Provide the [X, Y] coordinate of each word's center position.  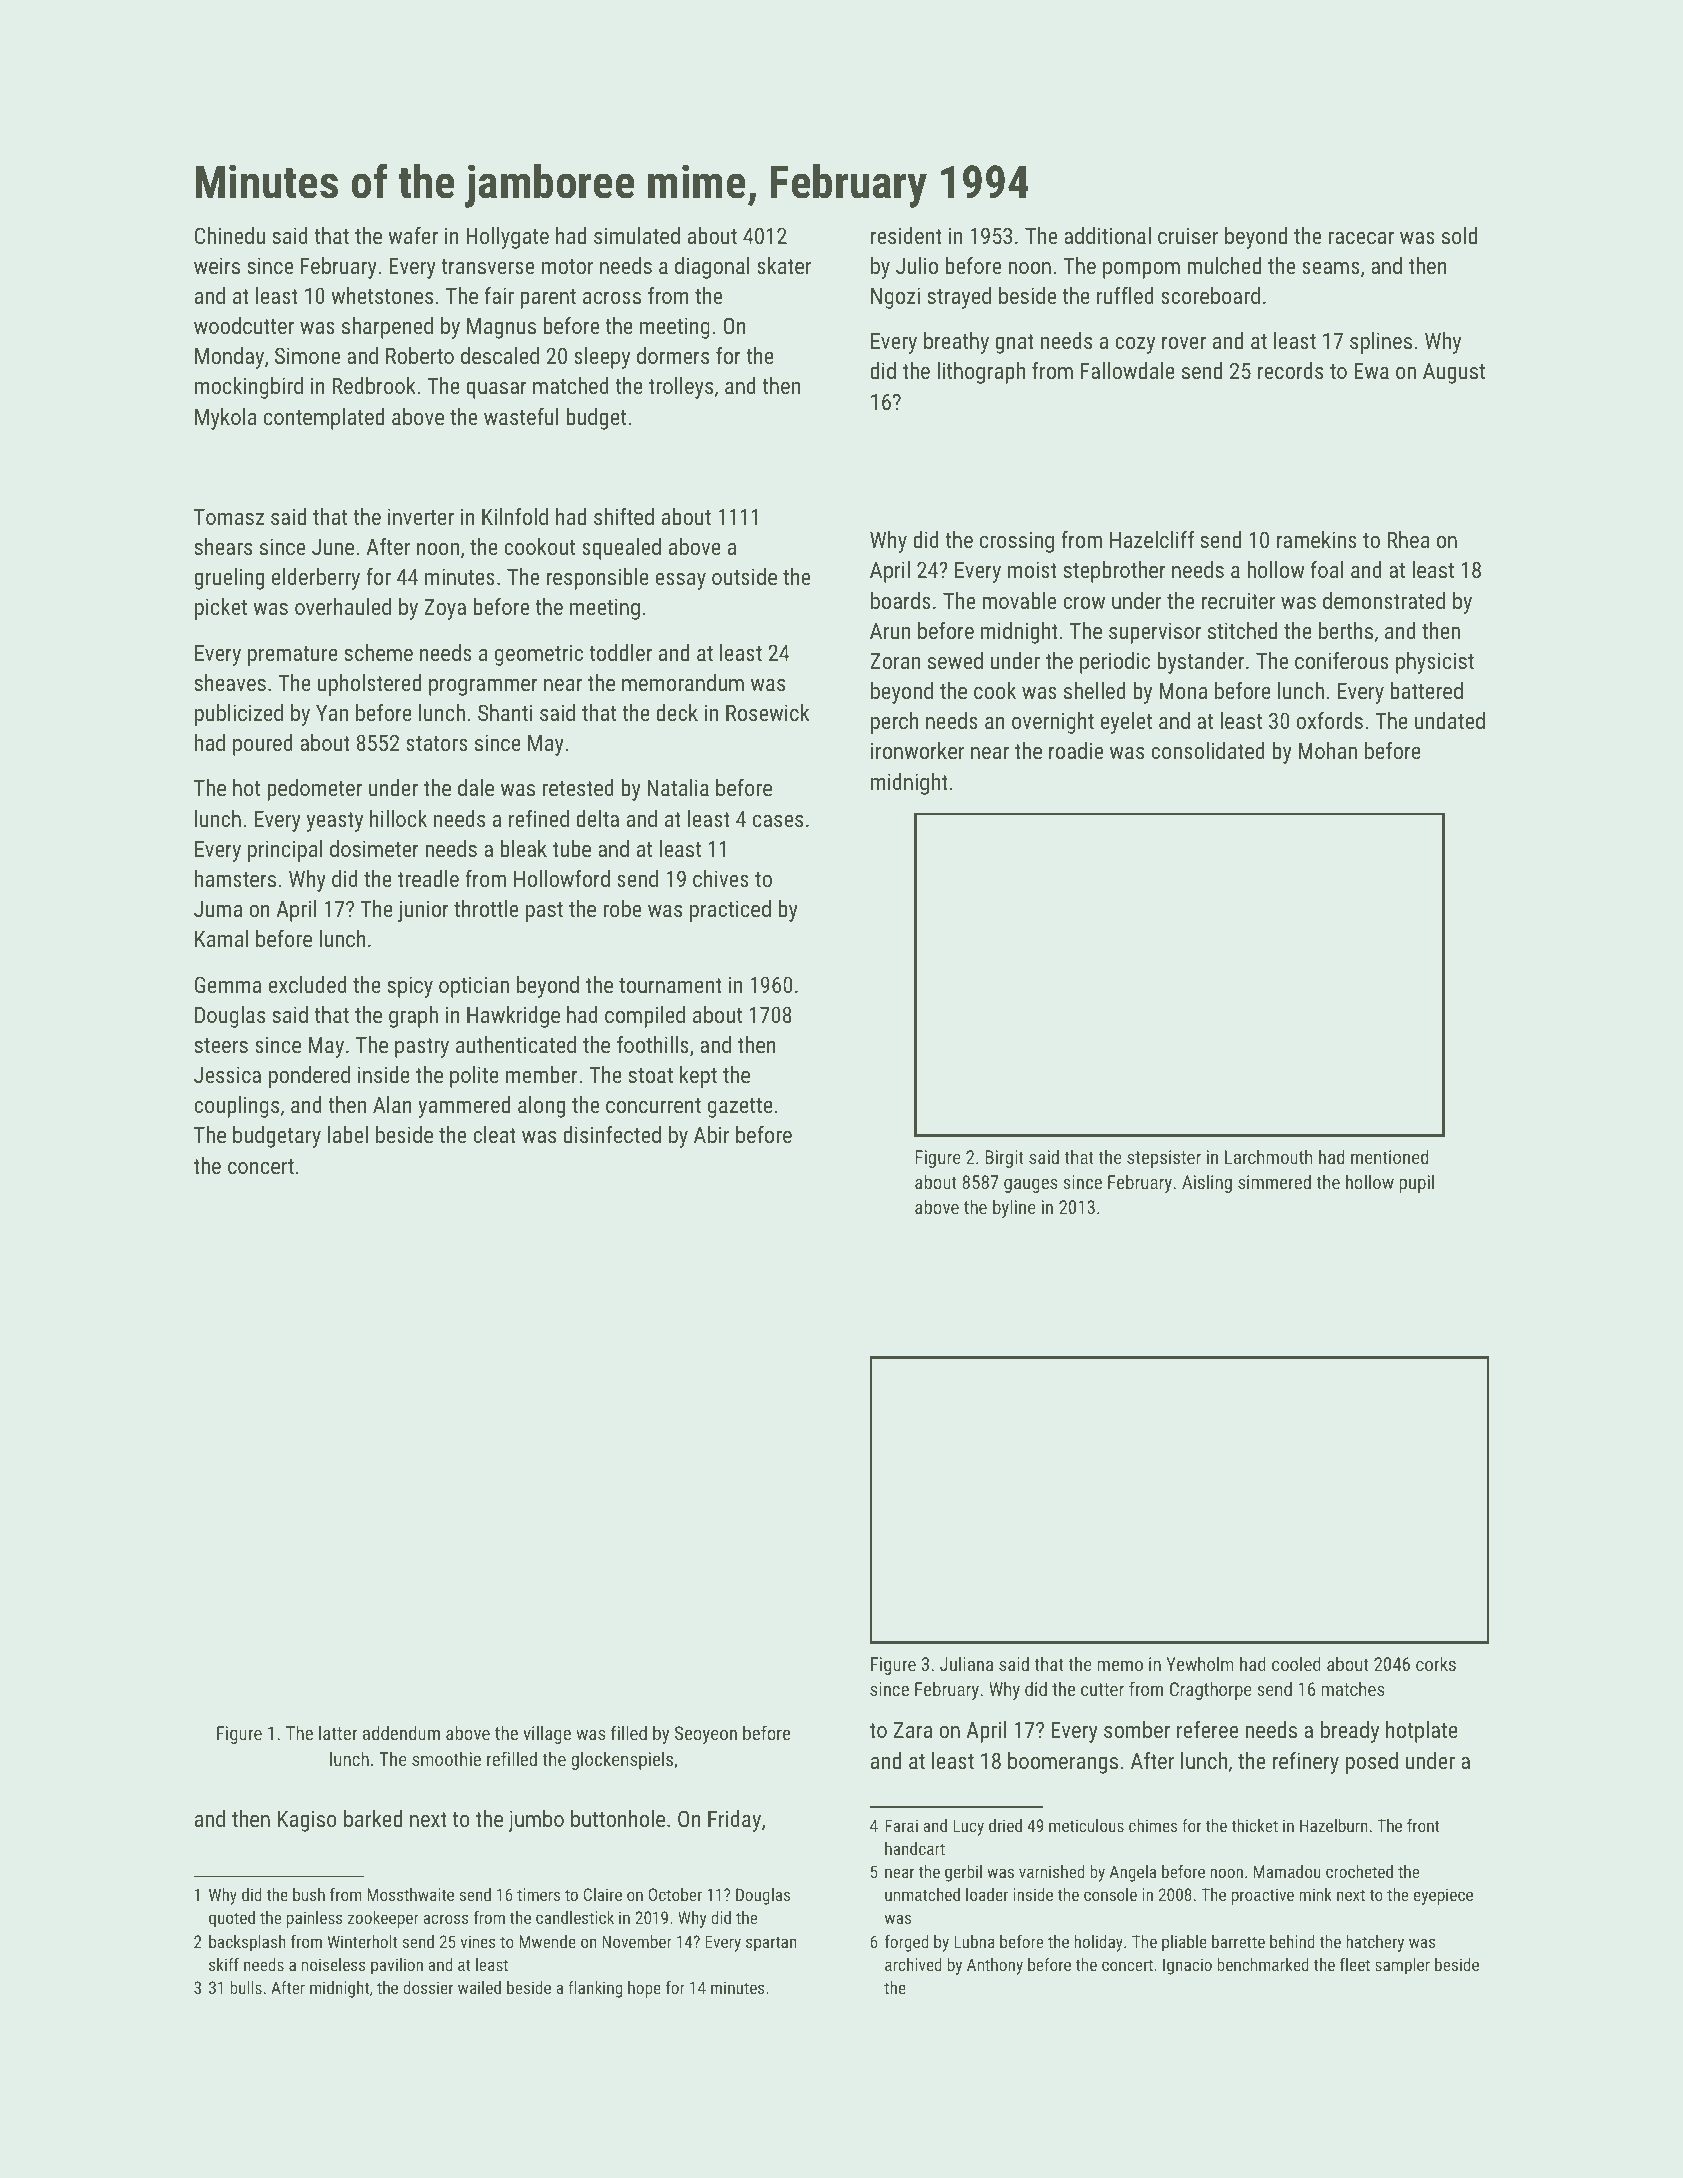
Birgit [1004, 1159]
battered [1426, 690]
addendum [401, 1732]
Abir [711, 1134]
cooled [1296, 1663]
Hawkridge [513, 1017]
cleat [494, 1134]
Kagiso [307, 1821]
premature [293, 656]
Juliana [966, 1663]
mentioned [1389, 1156]
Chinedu [230, 235]
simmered [1274, 1181]
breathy [956, 343]
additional [1107, 235]
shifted [624, 516]
